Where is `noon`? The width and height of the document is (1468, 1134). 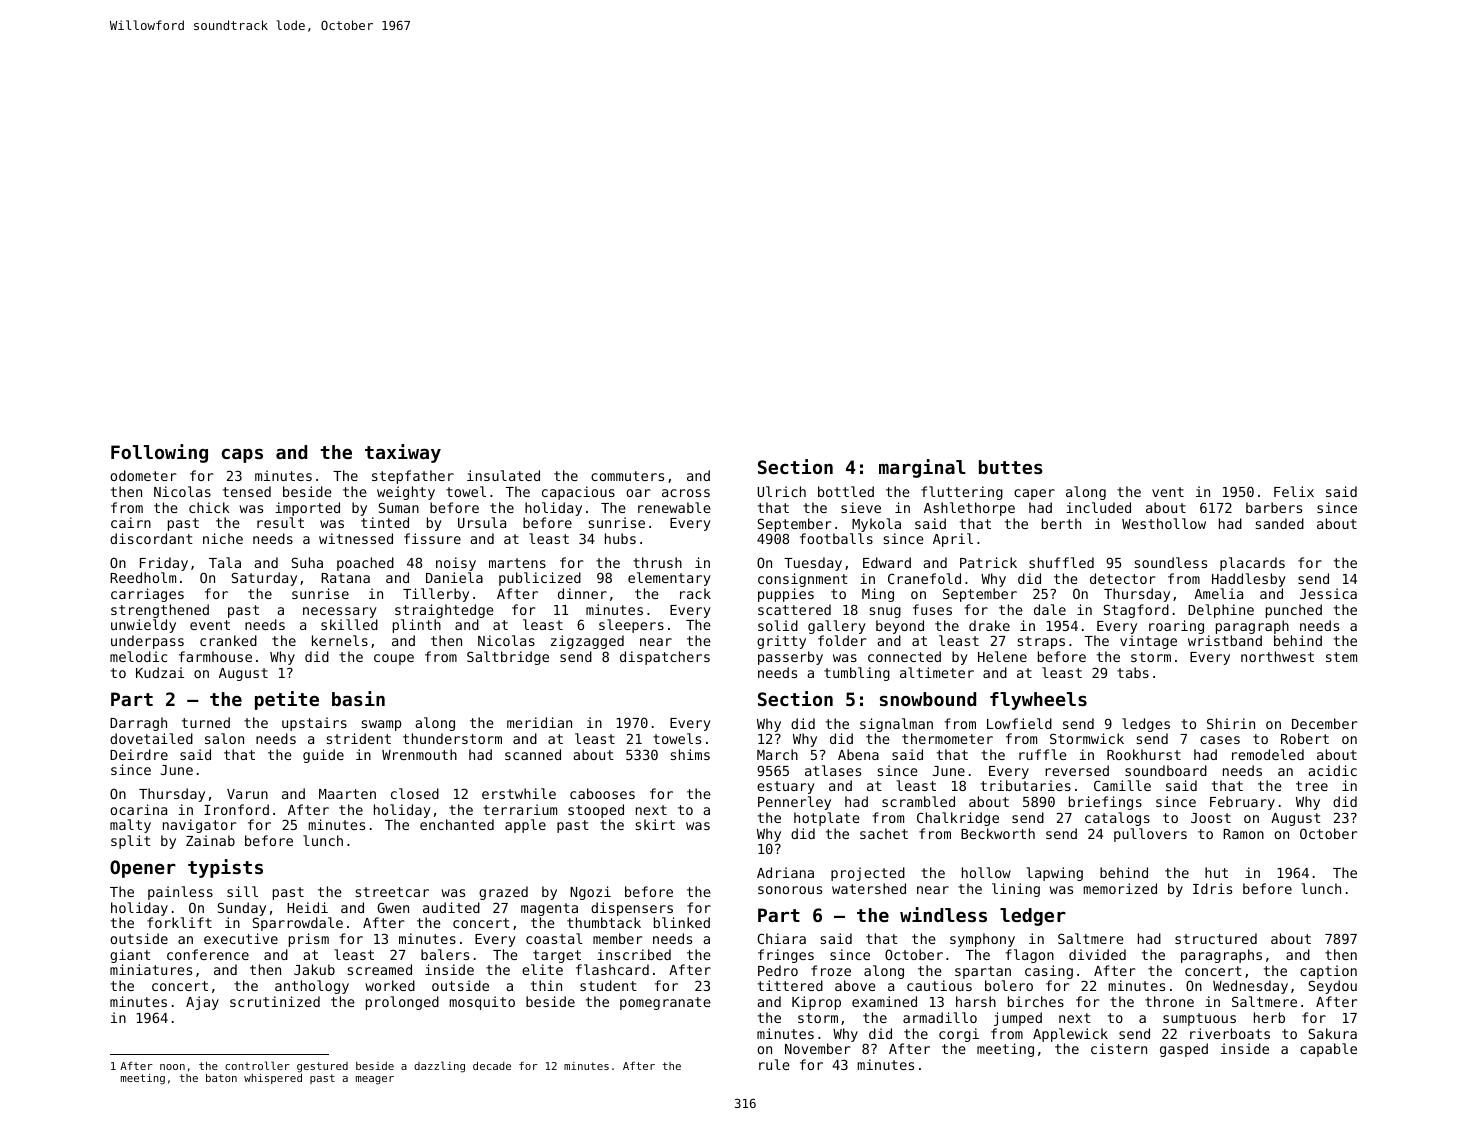 noon is located at coordinates (172, 1067).
